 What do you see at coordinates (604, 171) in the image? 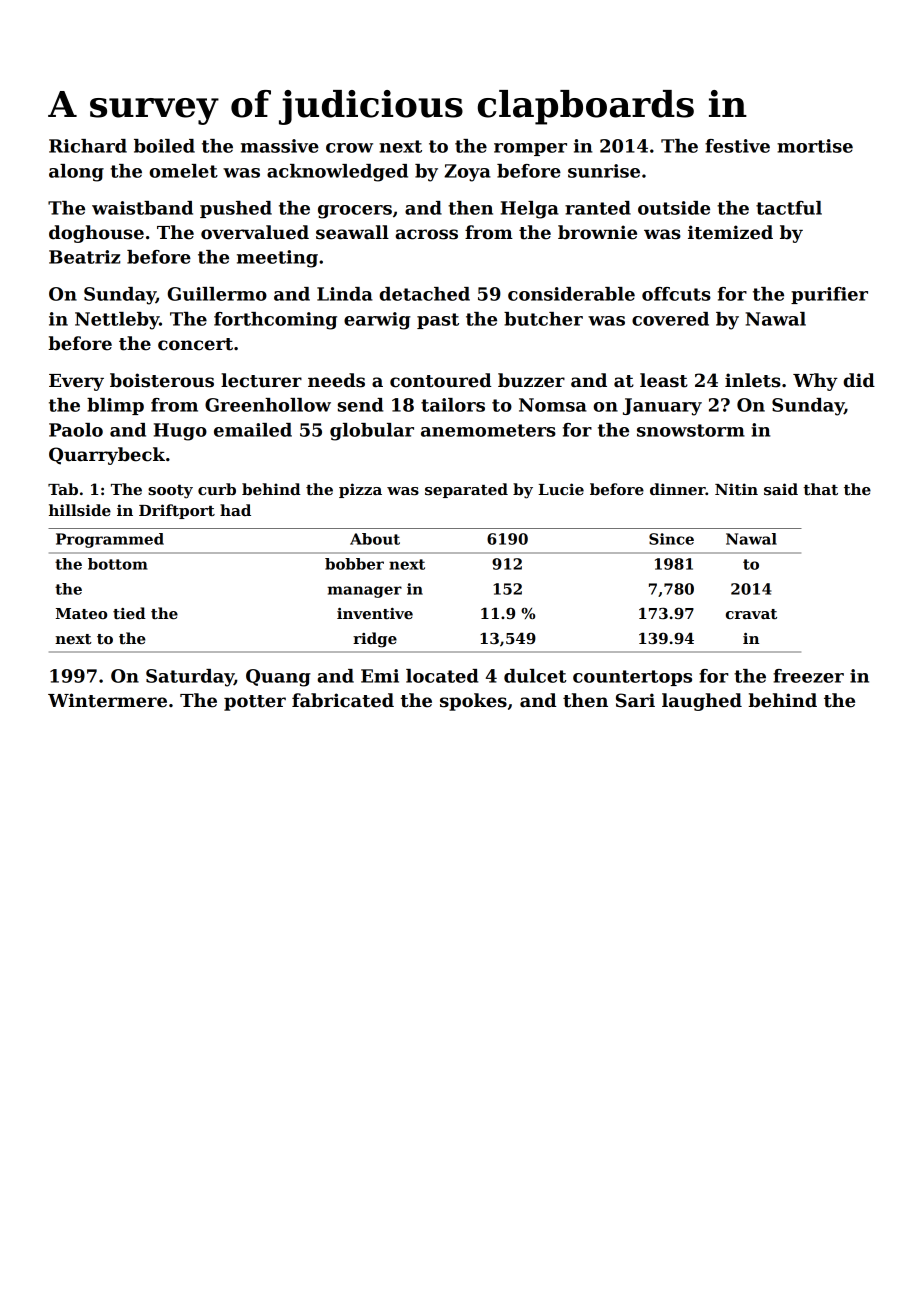
I see `sunrise` at bounding box center [604, 171].
